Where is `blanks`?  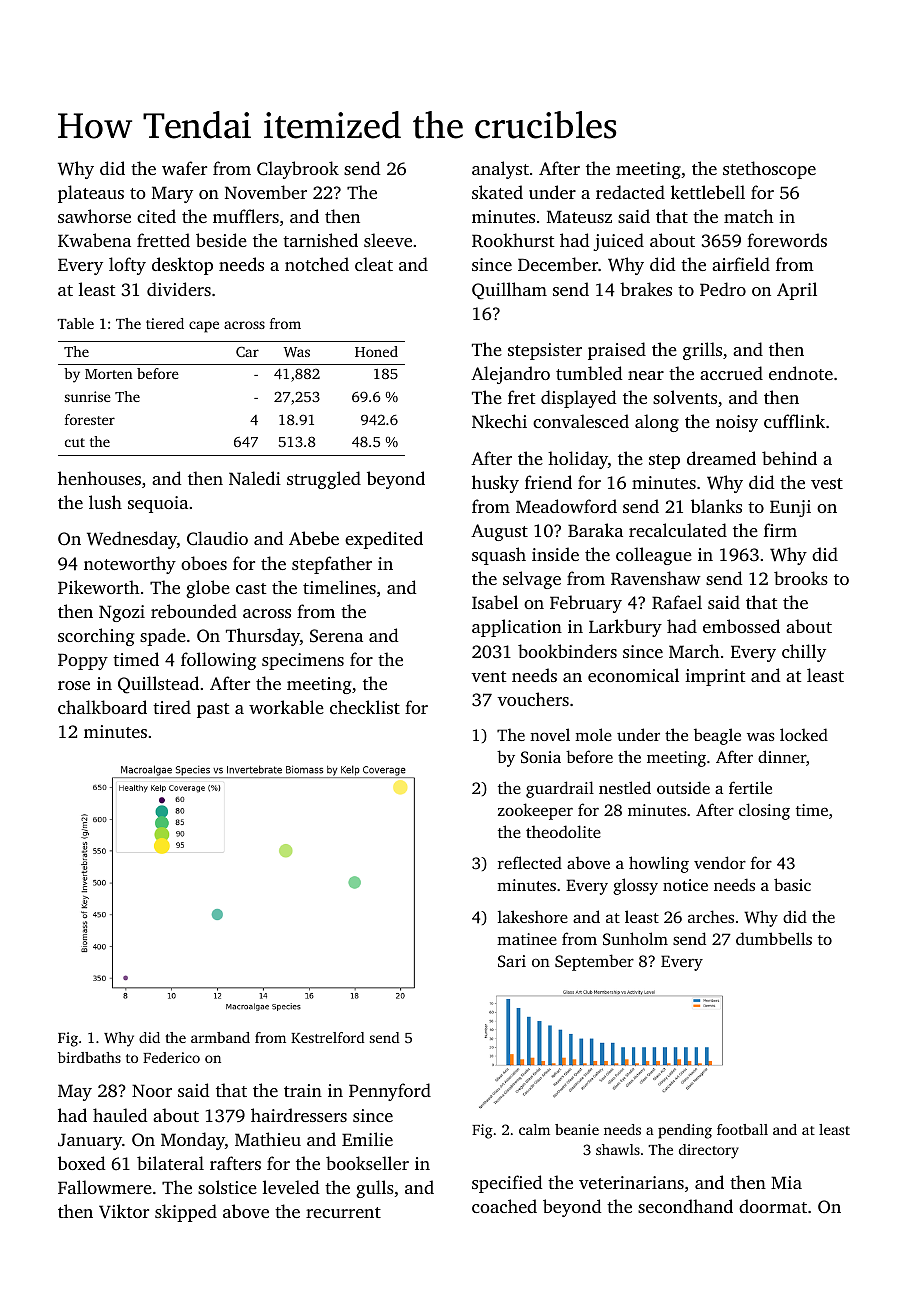
blanks is located at coordinates (716, 506).
